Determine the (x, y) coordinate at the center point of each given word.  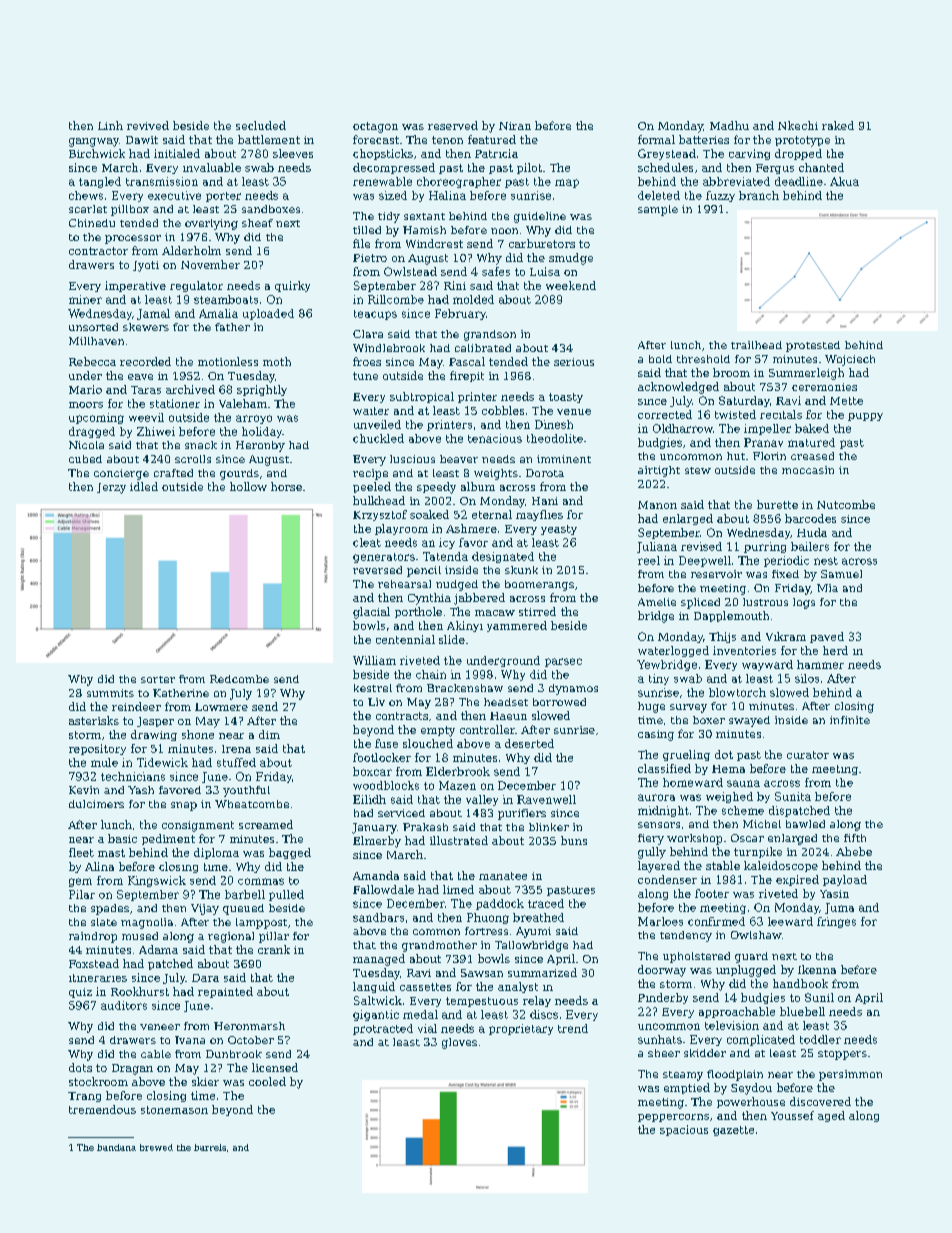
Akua (844, 181)
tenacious (495, 438)
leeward (790, 921)
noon (504, 231)
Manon (657, 505)
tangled (100, 182)
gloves (459, 1043)
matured (811, 442)
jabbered (479, 599)
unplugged (746, 971)
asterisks (94, 720)
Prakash (425, 827)
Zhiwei (156, 431)
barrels (210, 1147)
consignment (198, 826)
